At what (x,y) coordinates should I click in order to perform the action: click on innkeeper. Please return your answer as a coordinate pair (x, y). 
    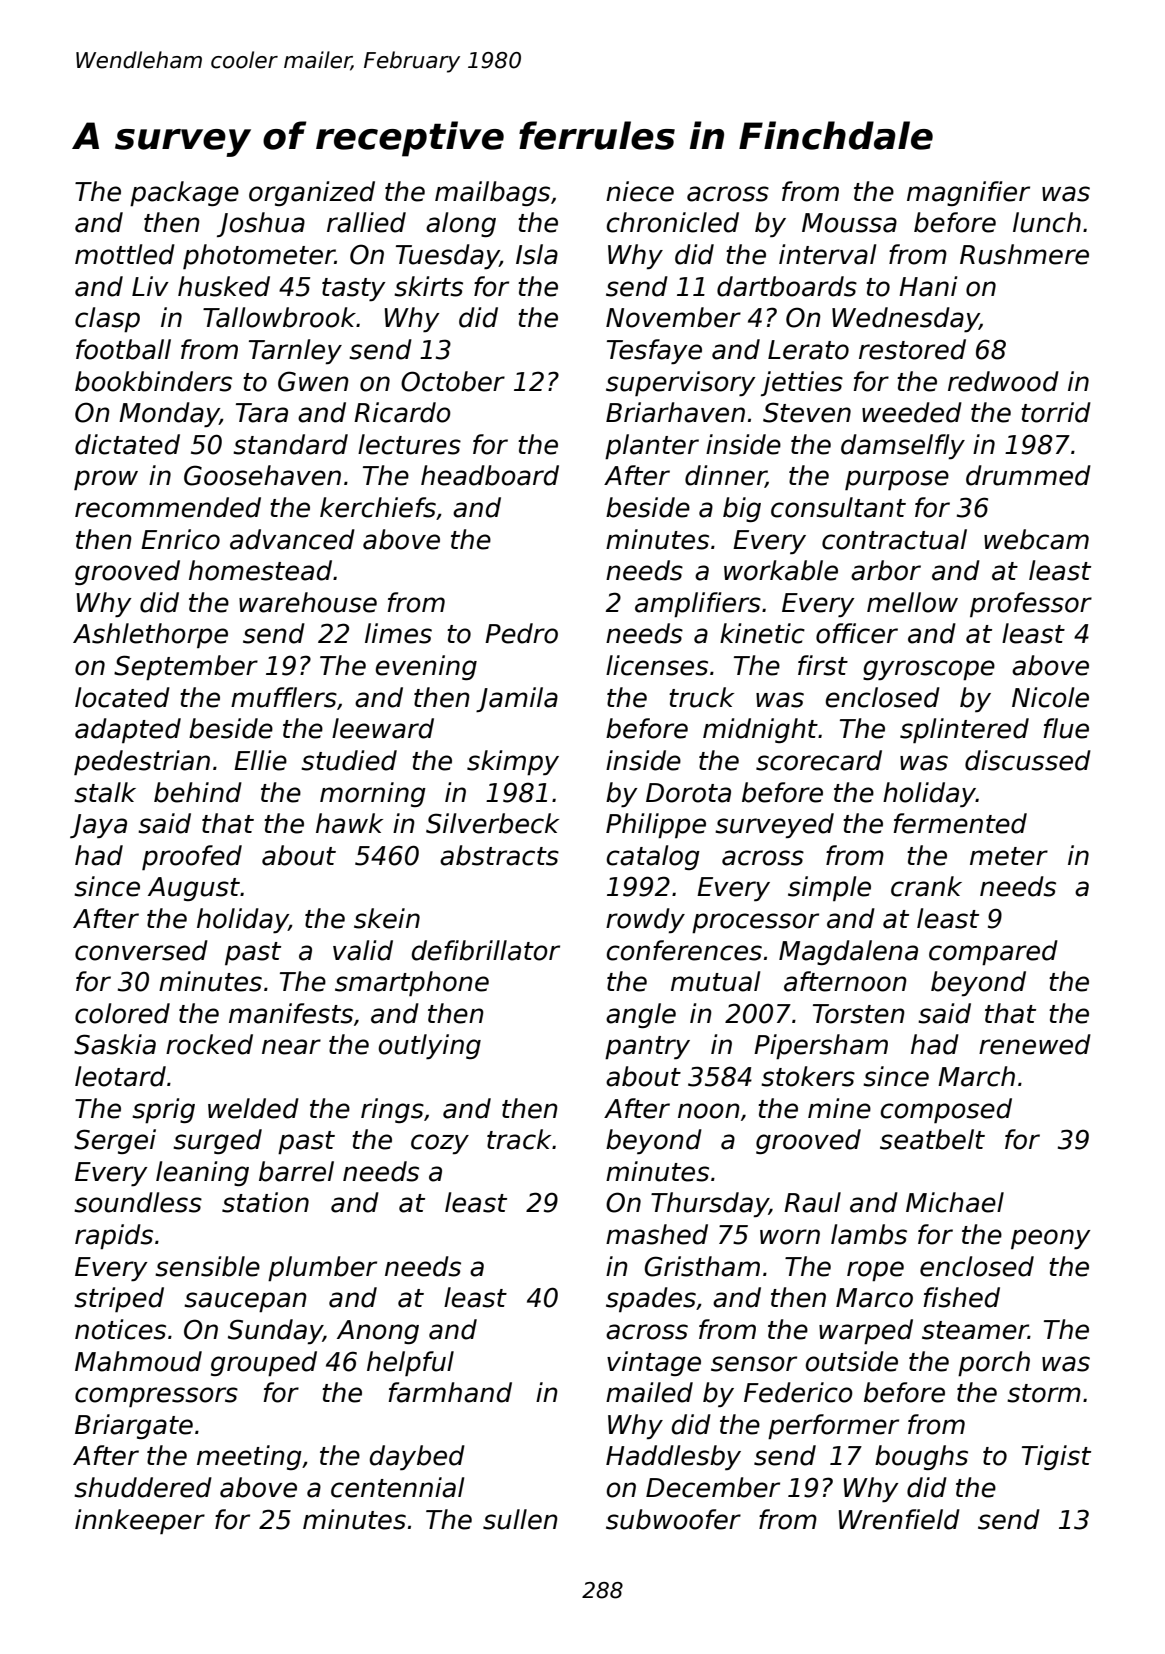
    Looking at the image, I should click on (140, 1521).
